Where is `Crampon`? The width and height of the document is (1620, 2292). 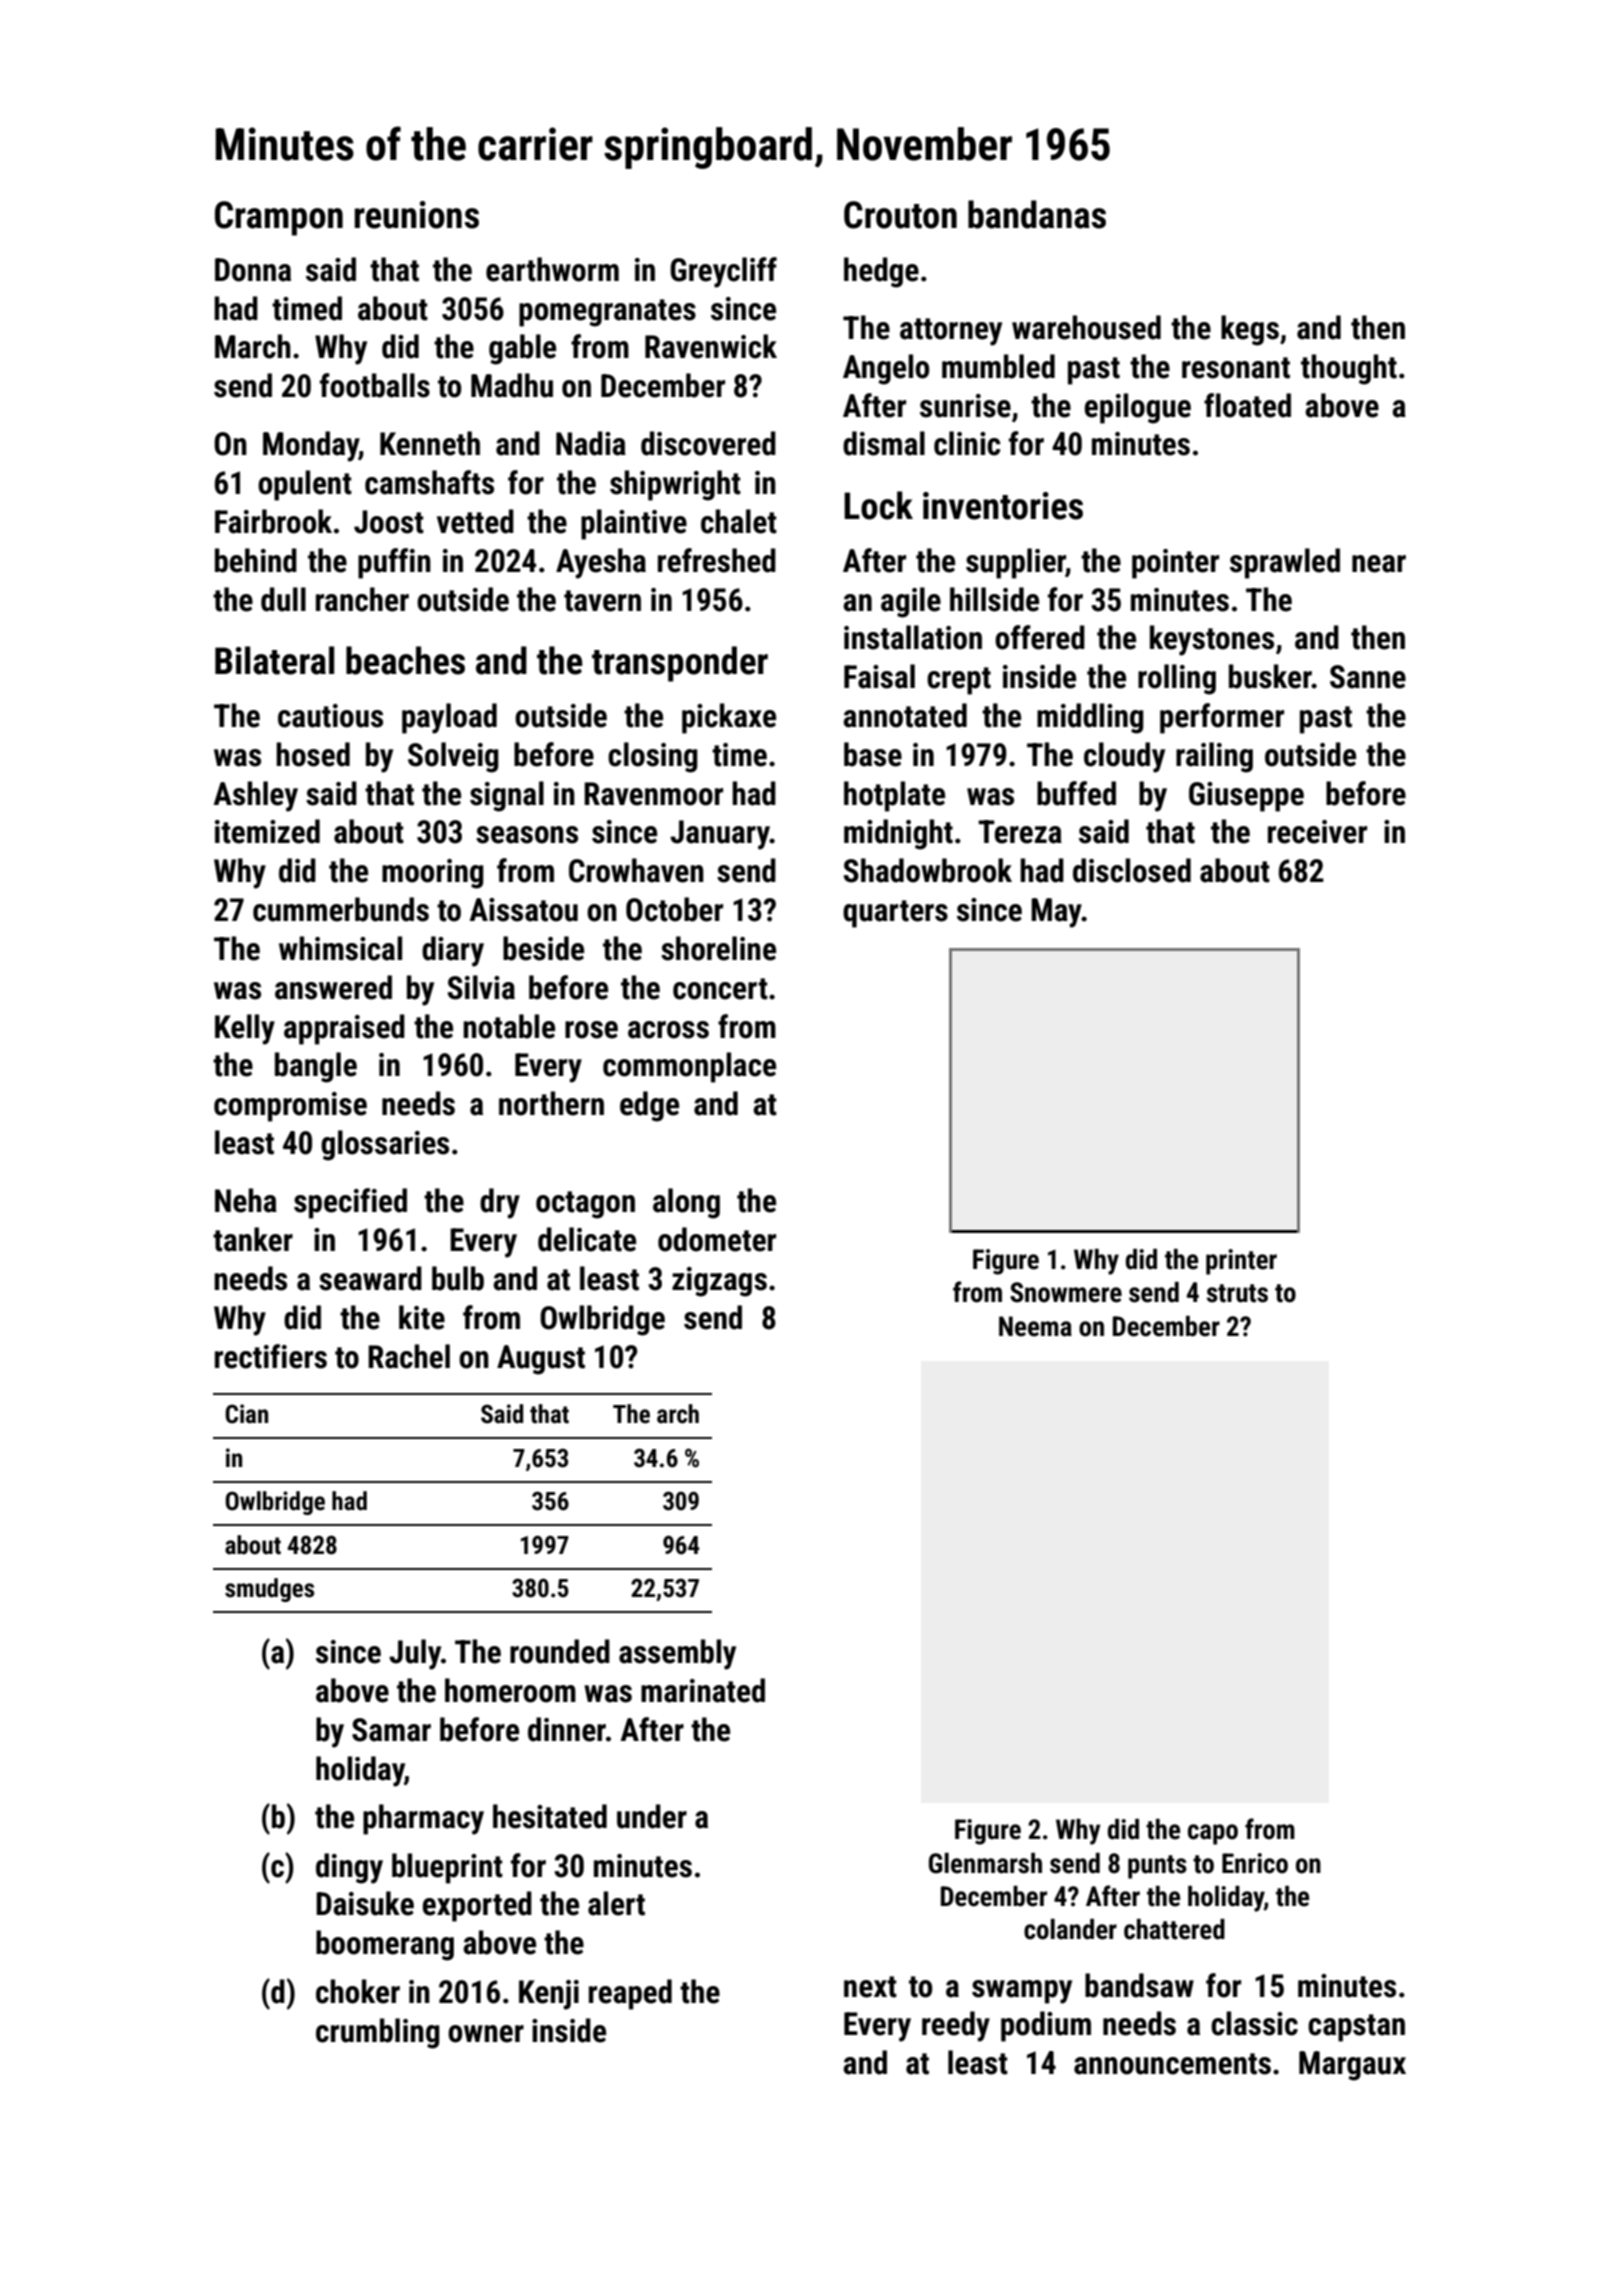
Crampon is located at coordinates (279, 218).
